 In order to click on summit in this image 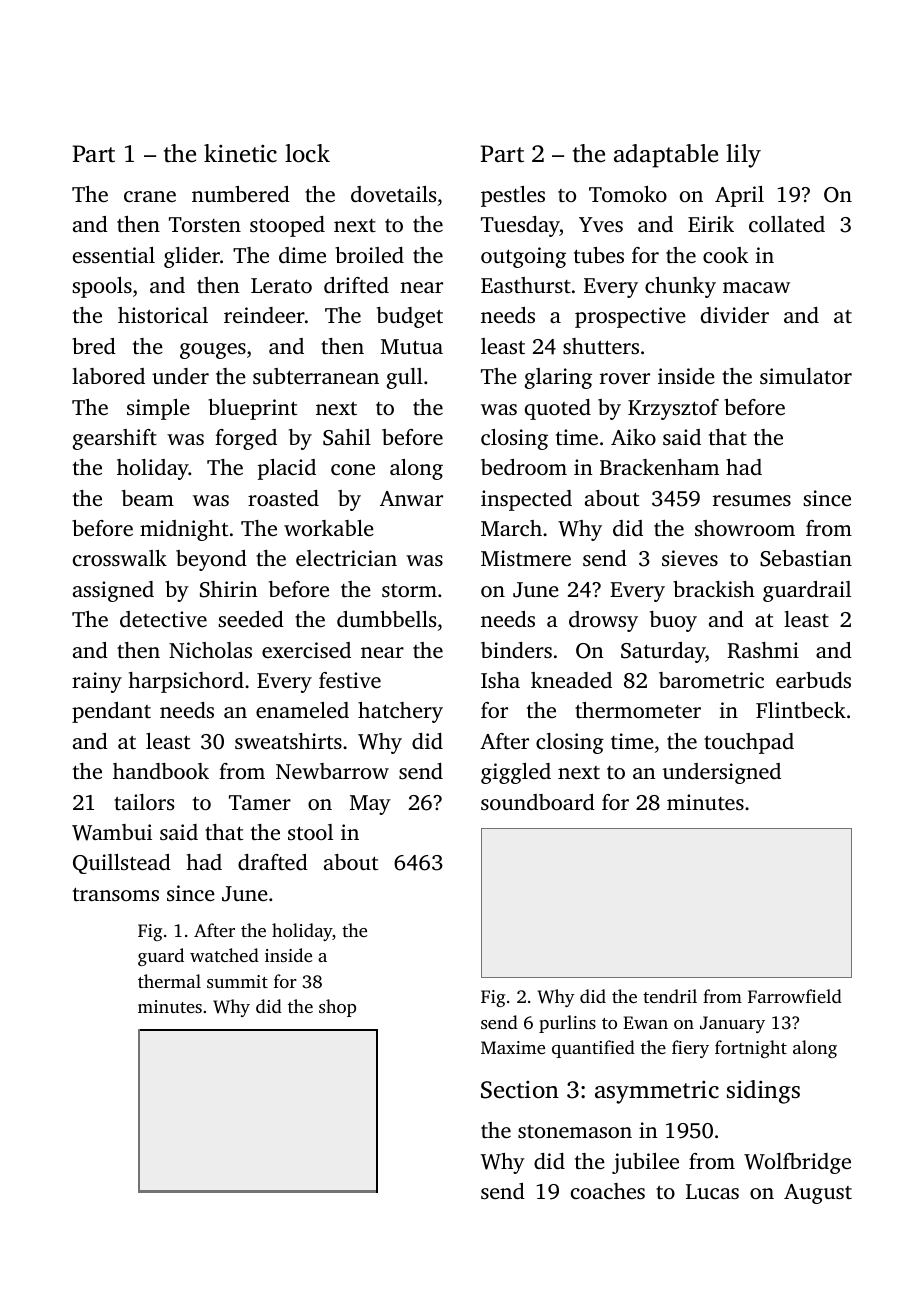, I will do `click(237, 981)`.
